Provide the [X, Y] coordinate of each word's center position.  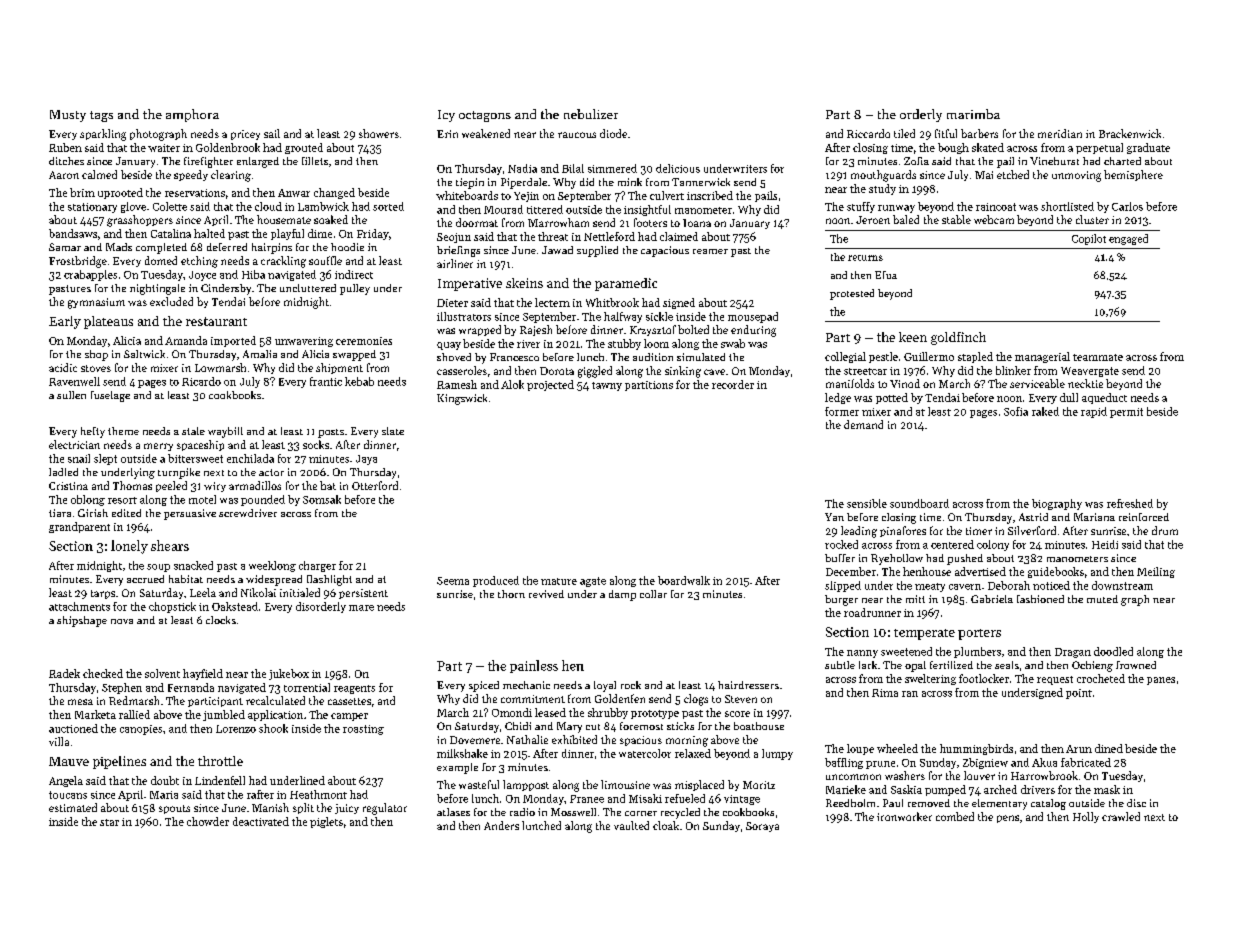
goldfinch [958, 338]
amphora [192, 115]
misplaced [699, 785]
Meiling [1156, 572]
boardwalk [684, 580]
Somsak [322, 499]
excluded [171, 301]
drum [1165, 530]
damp [622, 595]
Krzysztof [653, 330]
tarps [103, 594]
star [109, 822]
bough [953, 148]
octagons [485, 116]
